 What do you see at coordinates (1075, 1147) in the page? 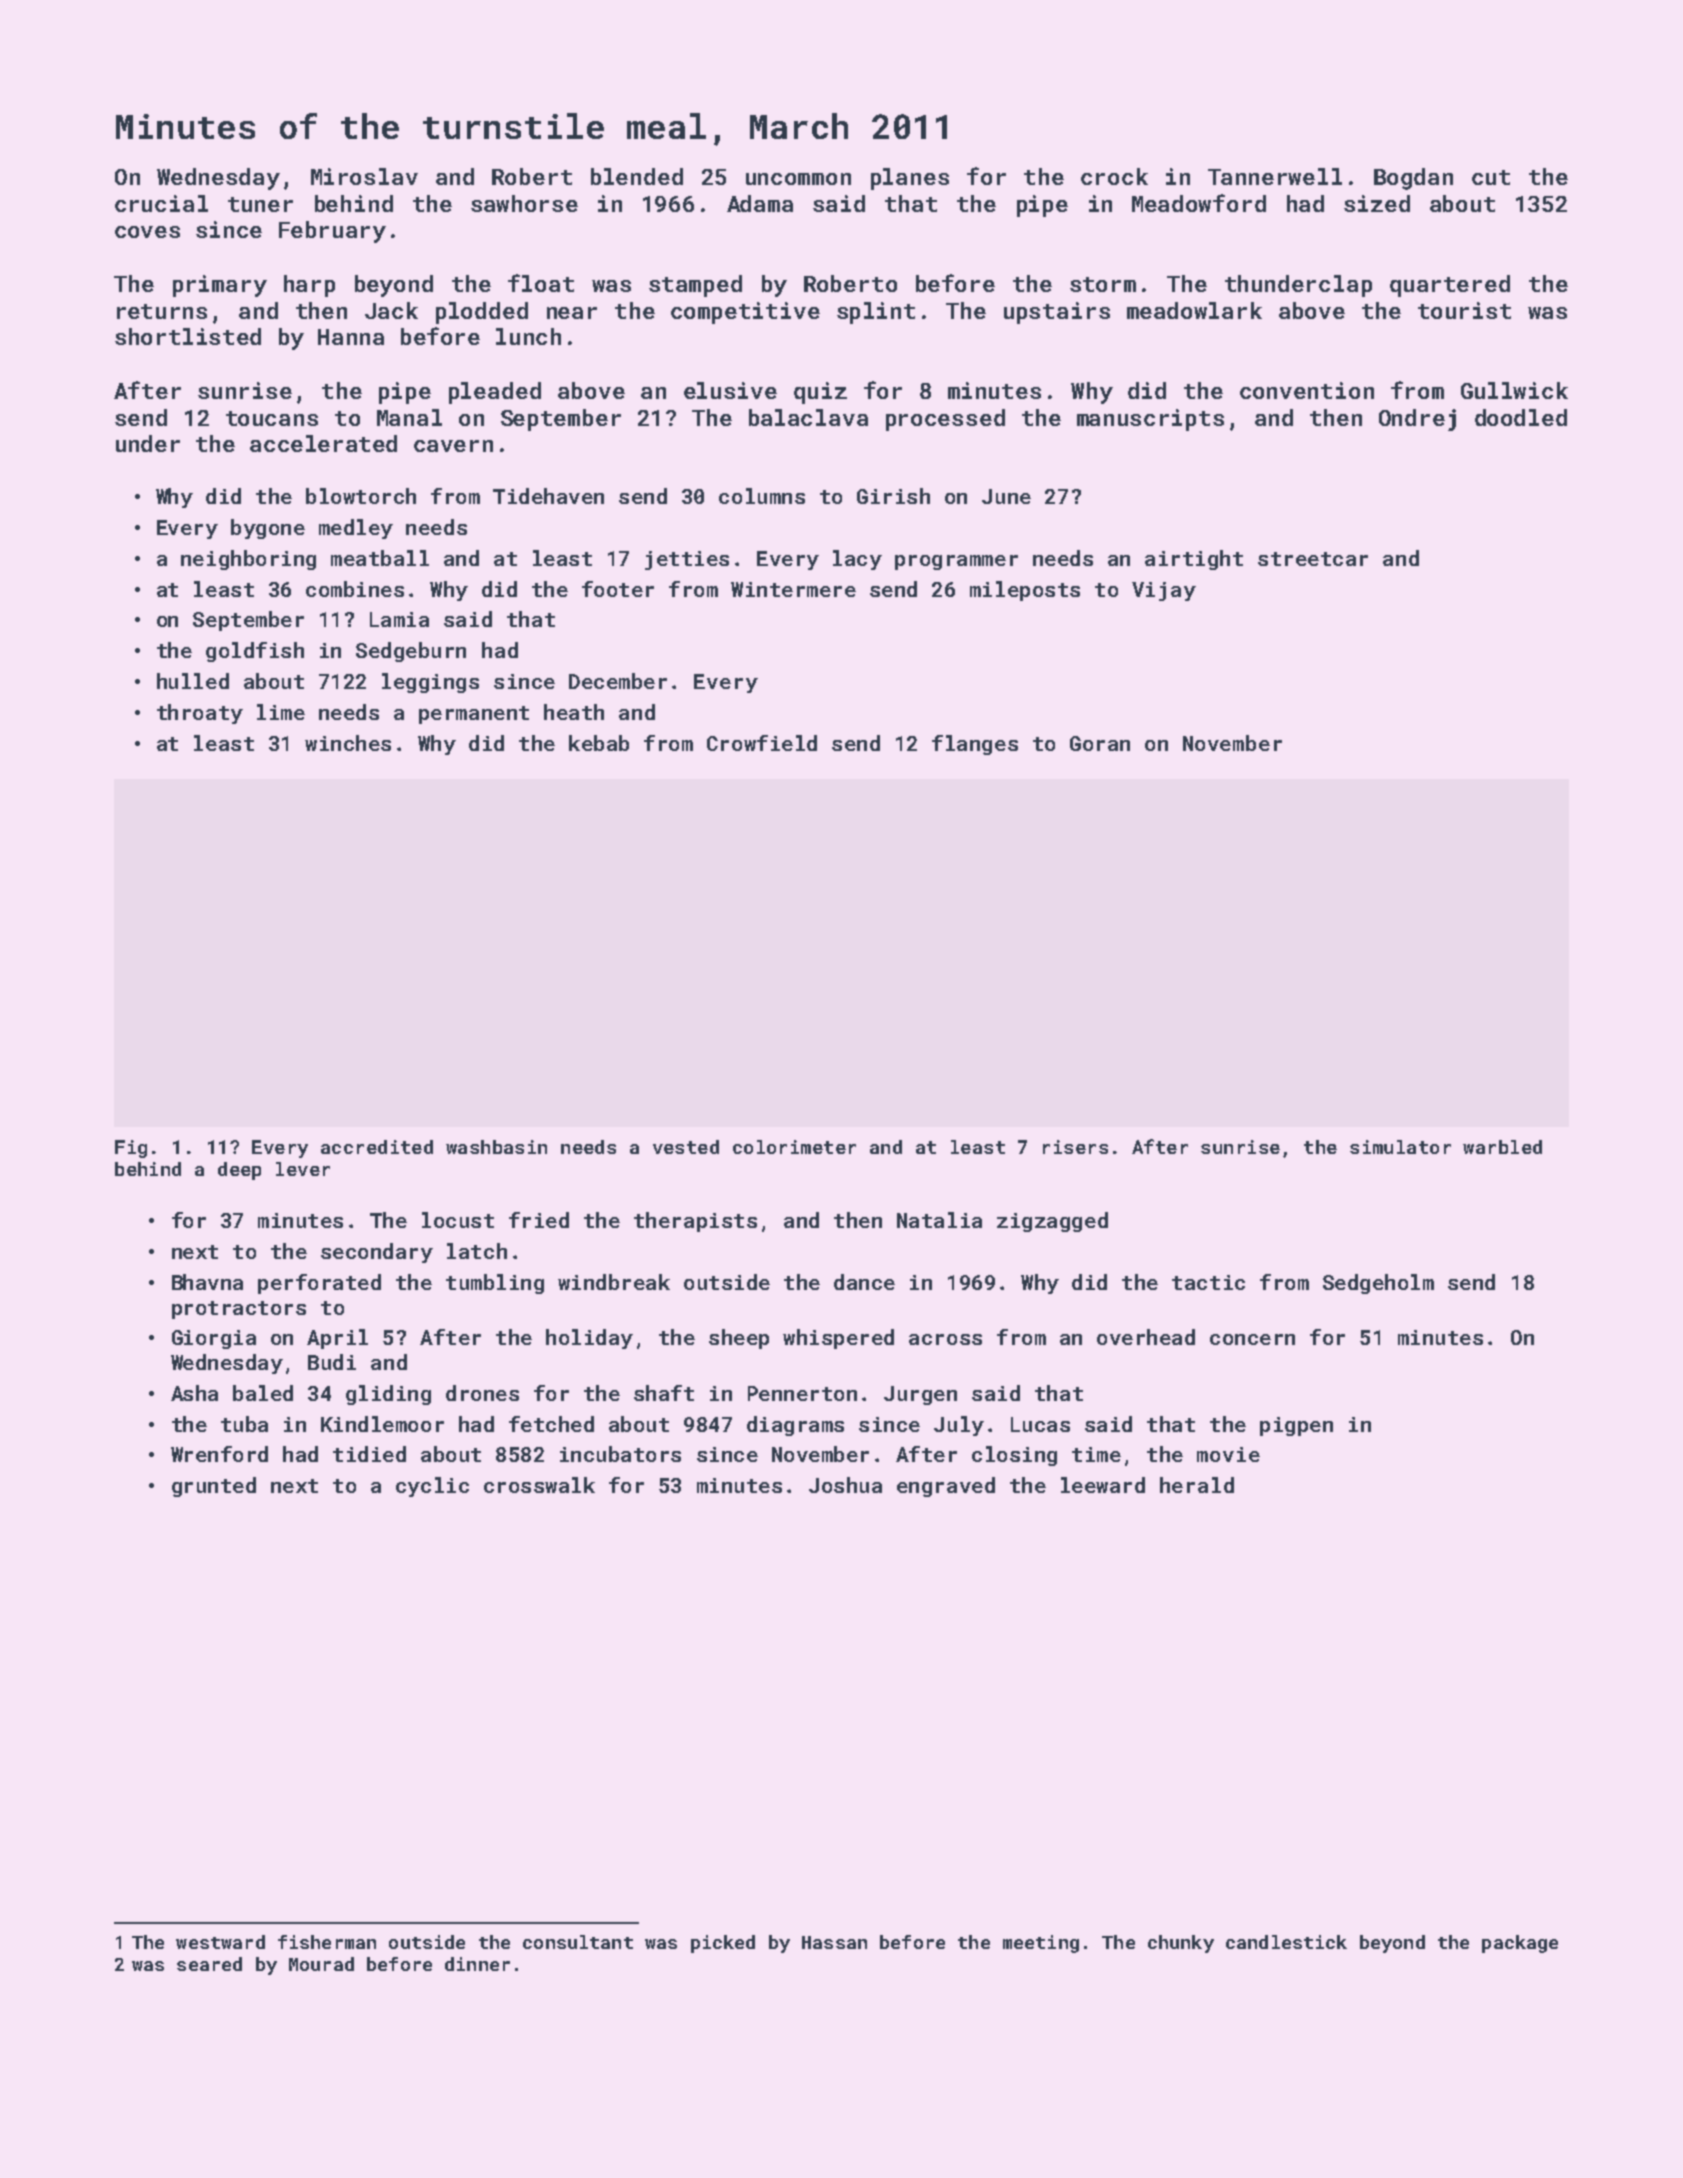
I see `risers` at bounding box center [1075, 1147].
